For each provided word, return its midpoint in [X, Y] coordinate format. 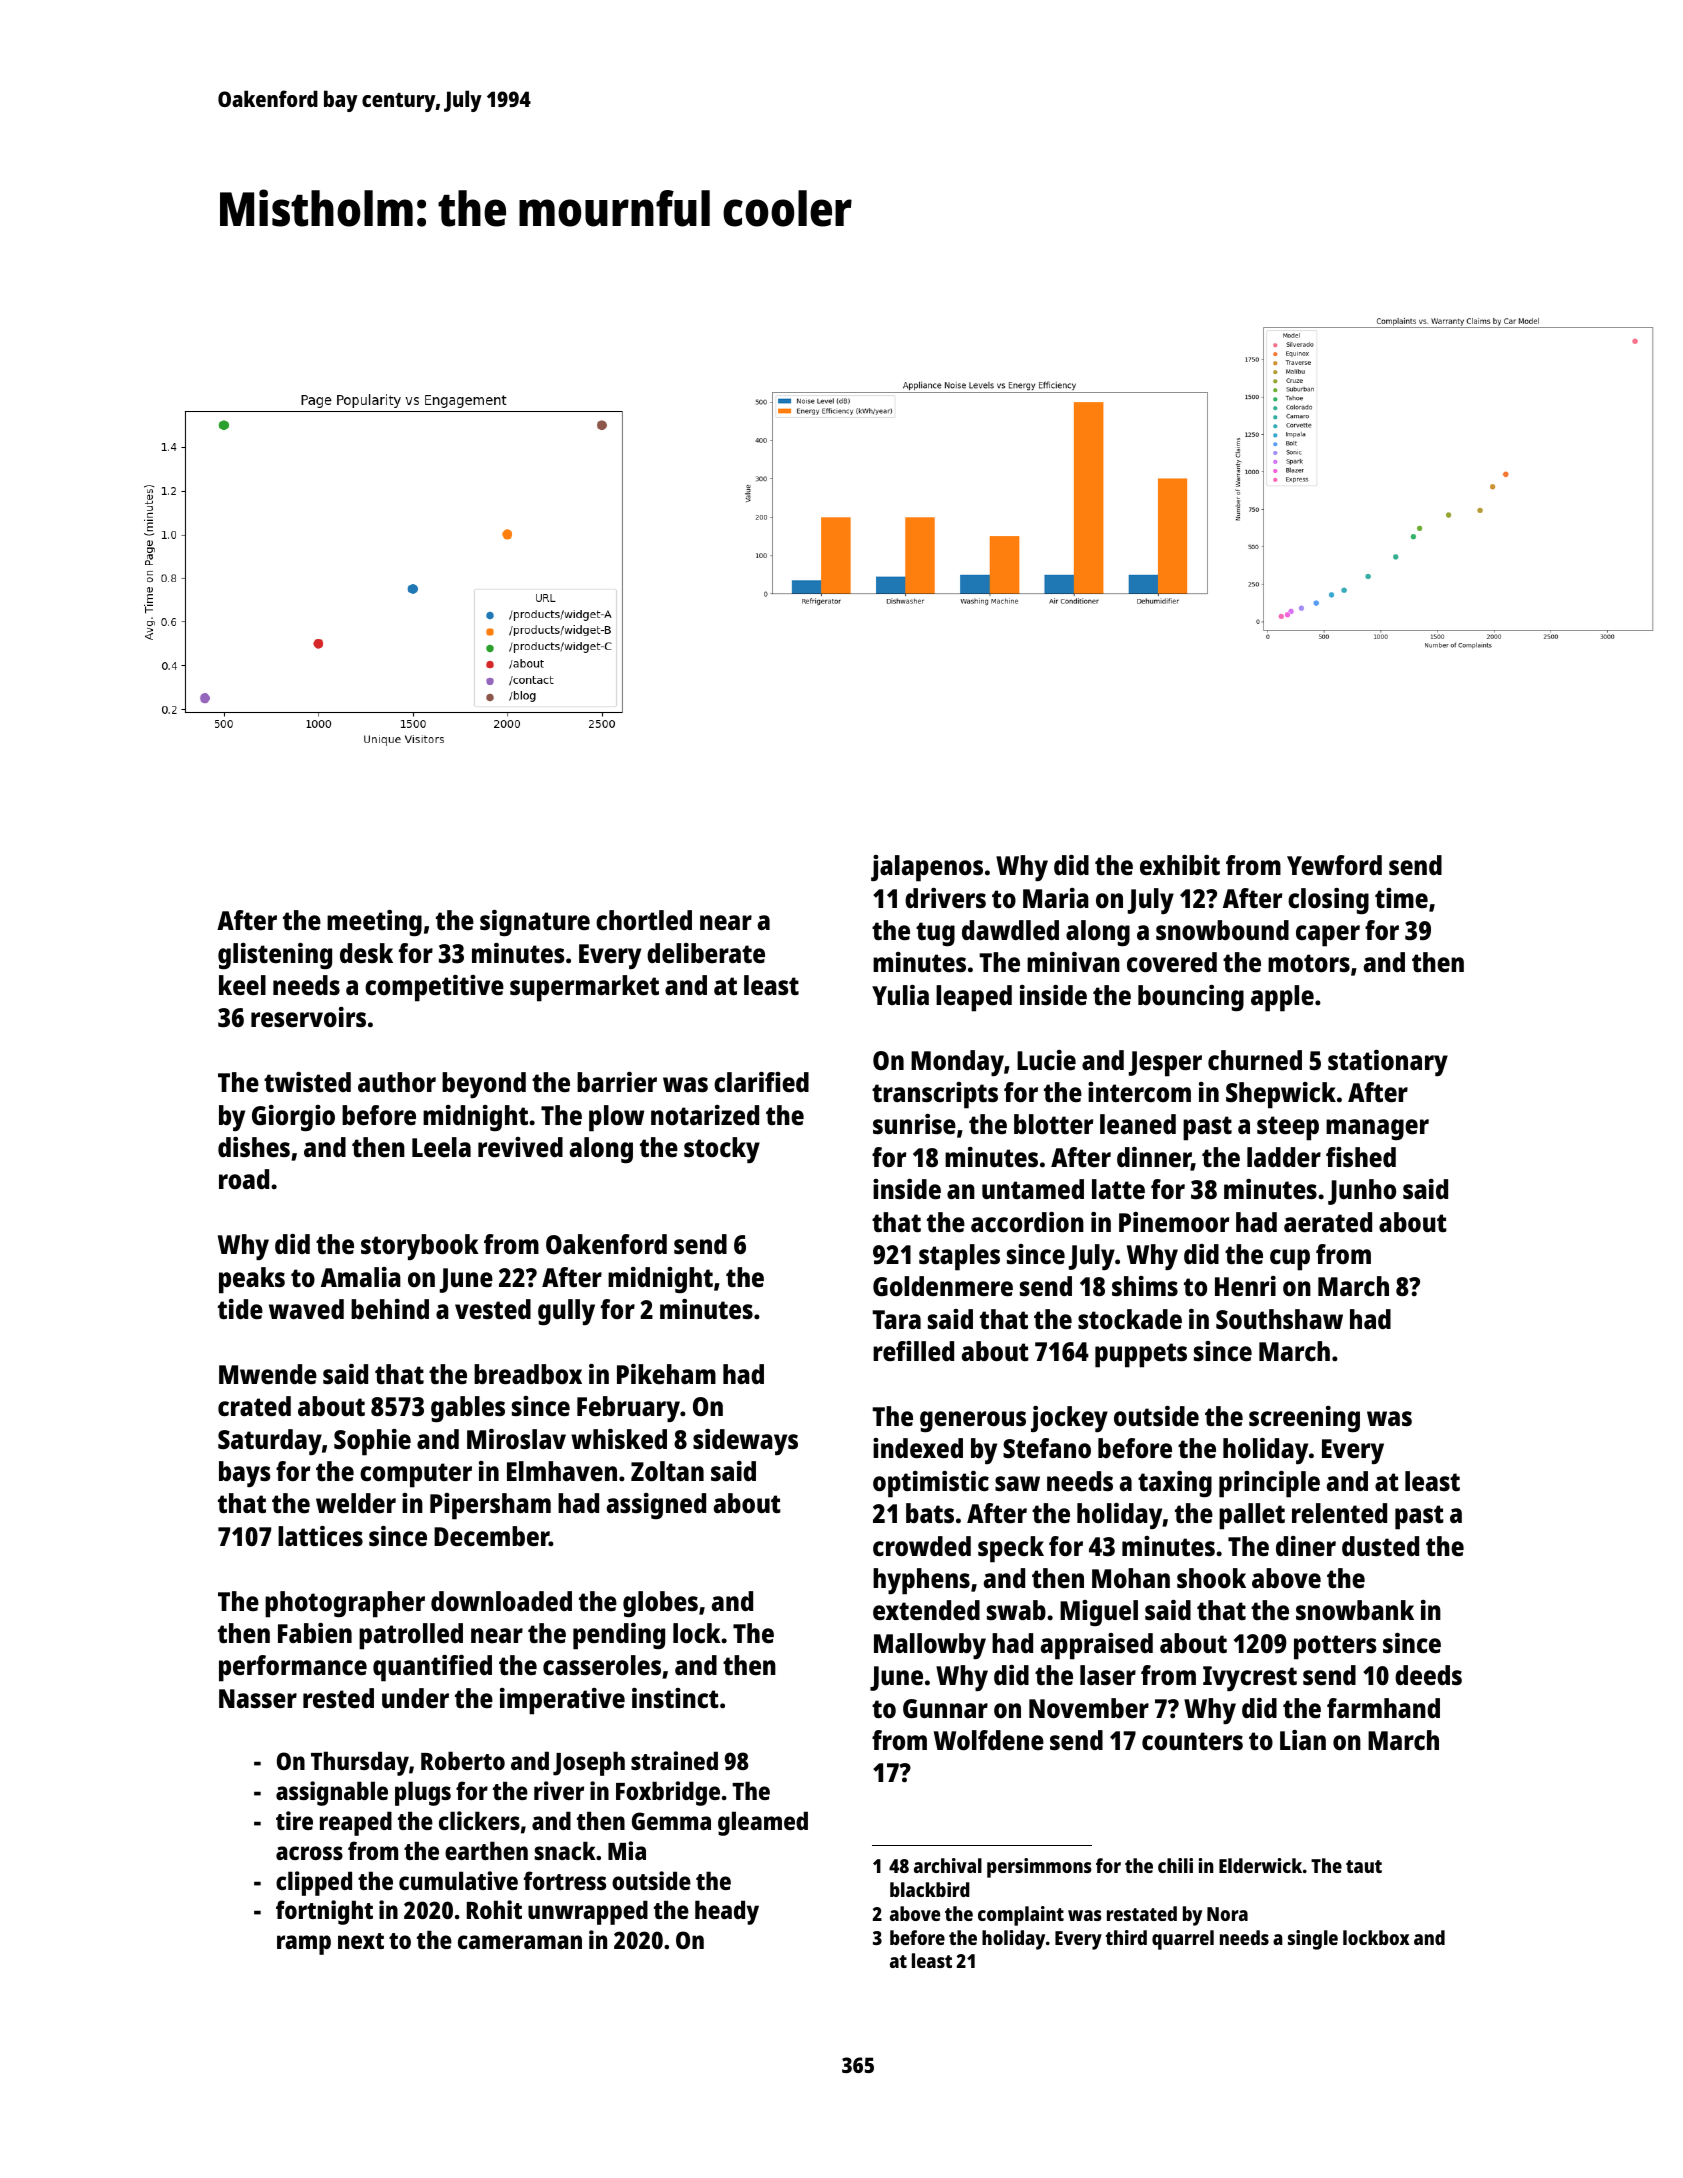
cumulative [458, 1880]
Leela [441, 1147]
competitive [434, 988]
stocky [722, 1150]
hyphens [921, 1581]
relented [1339, 1513]
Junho [1362, 1192]
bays [245, 1474]
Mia [627, 1850]
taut [1364, 1866]
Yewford [1334, 865]
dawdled [1010, 930]
